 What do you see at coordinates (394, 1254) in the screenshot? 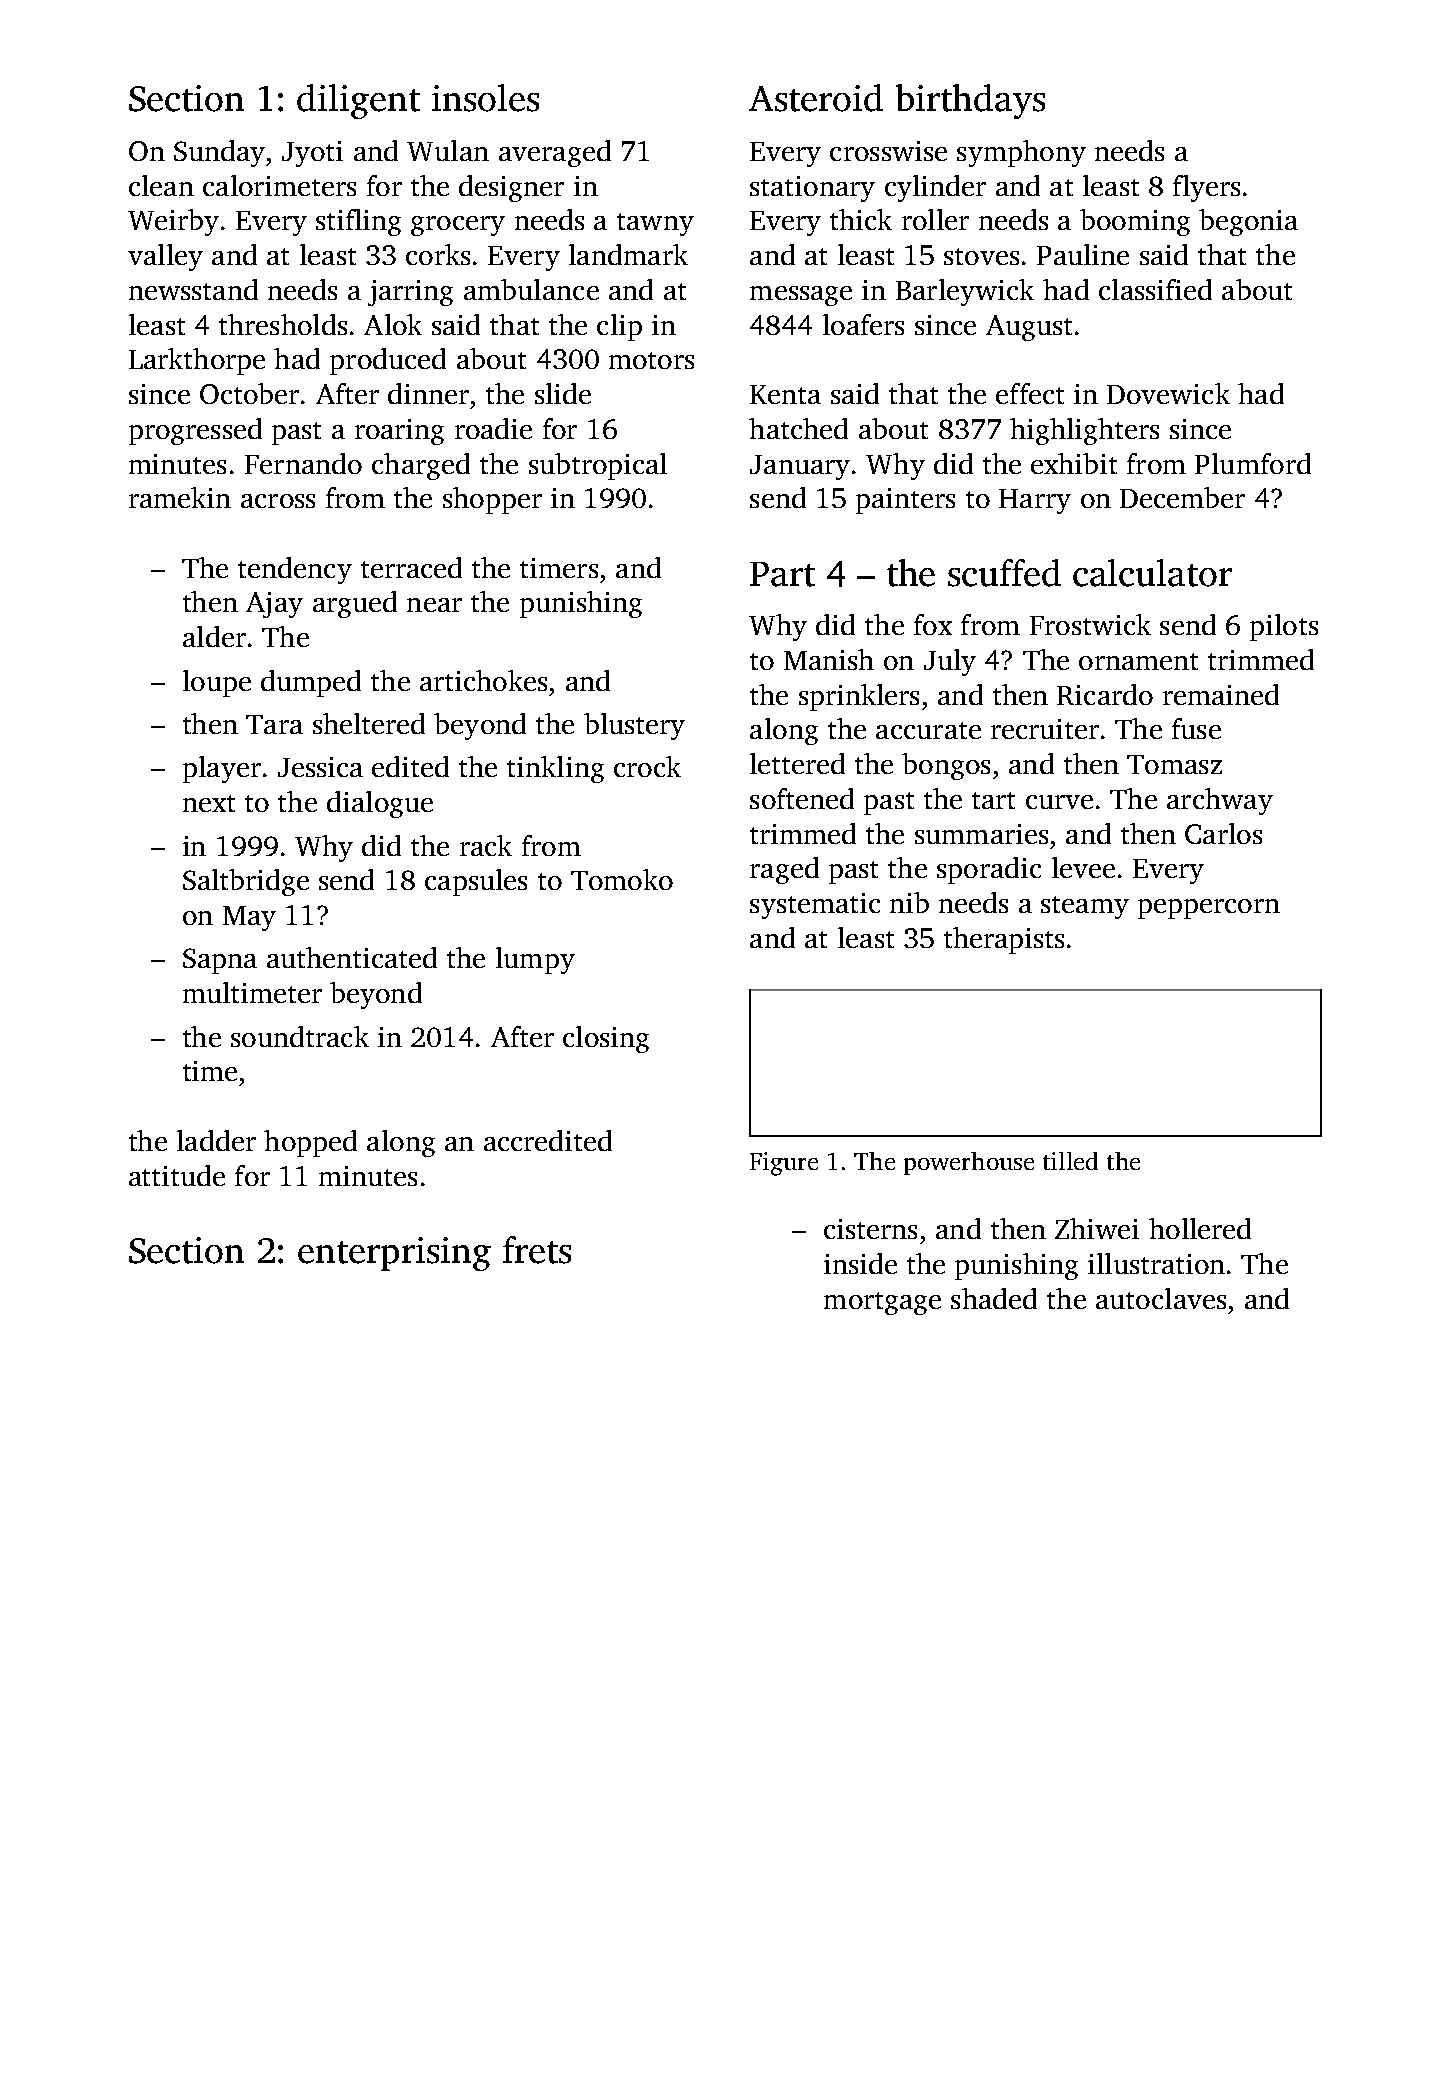
I see `enterprising` at bounding box center [394, 1254].
